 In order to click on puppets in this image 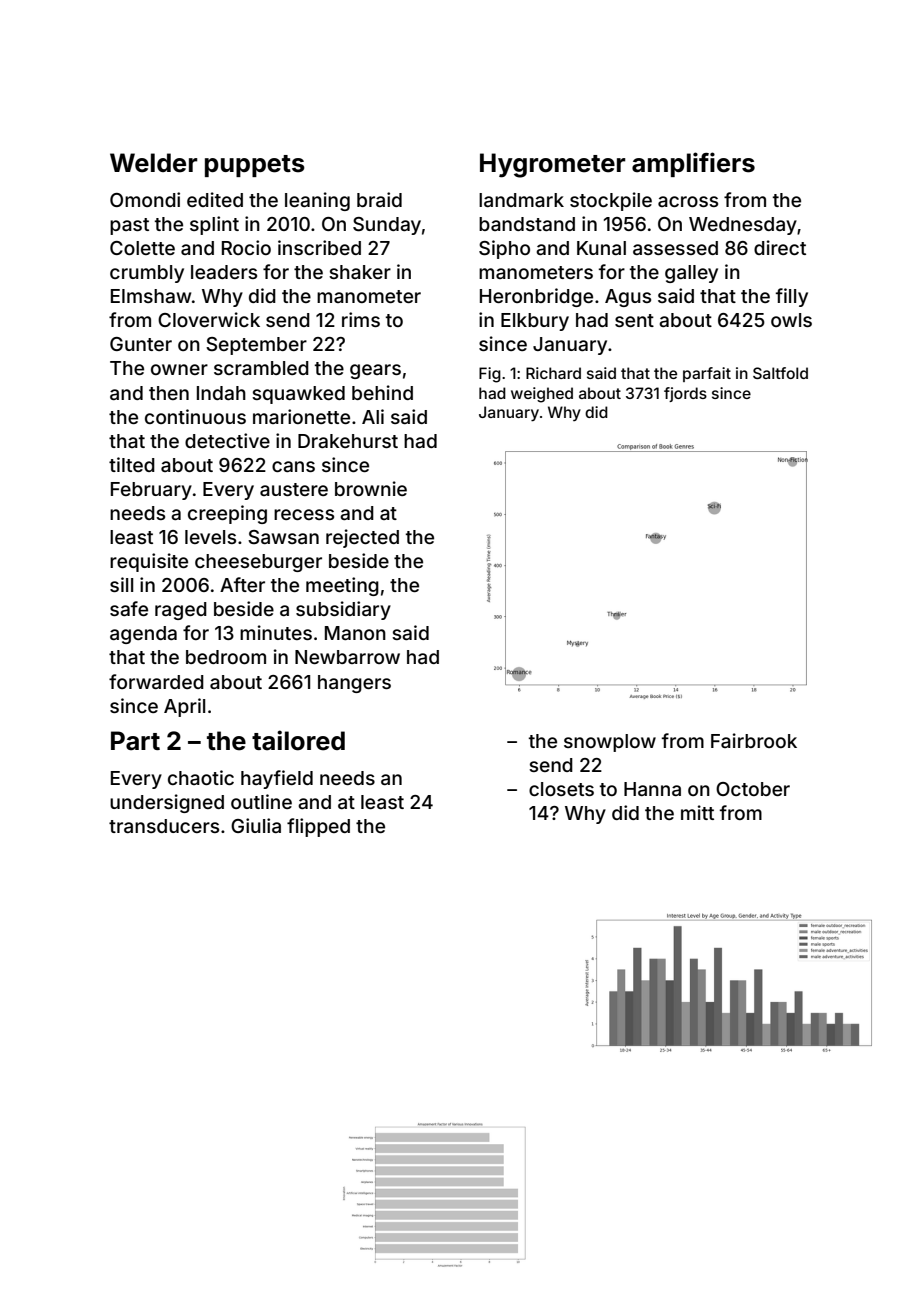, I will do `click(255, 166)`.
